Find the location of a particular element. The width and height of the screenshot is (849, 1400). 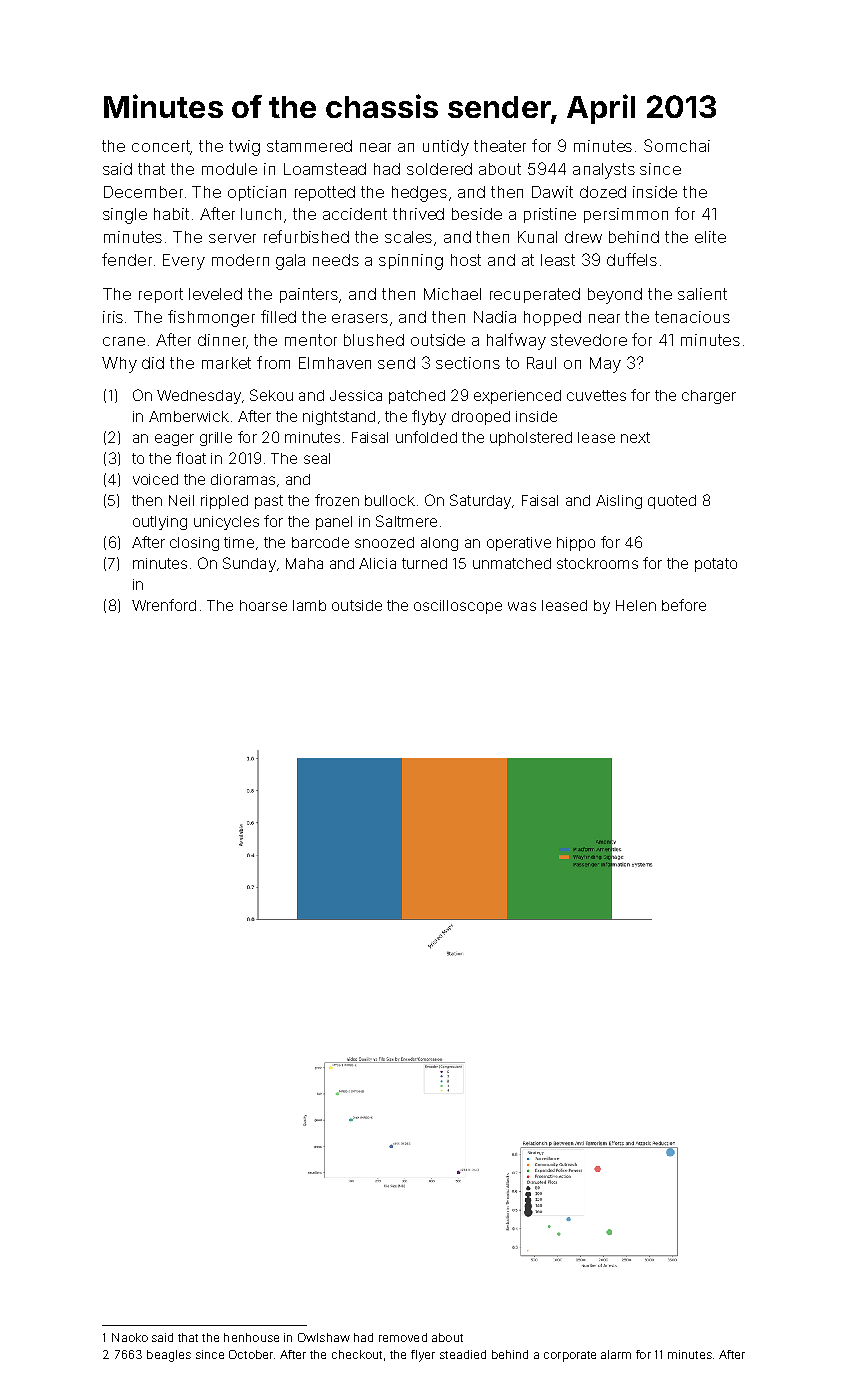

henhouse is located at coordinates (251, 1337).
